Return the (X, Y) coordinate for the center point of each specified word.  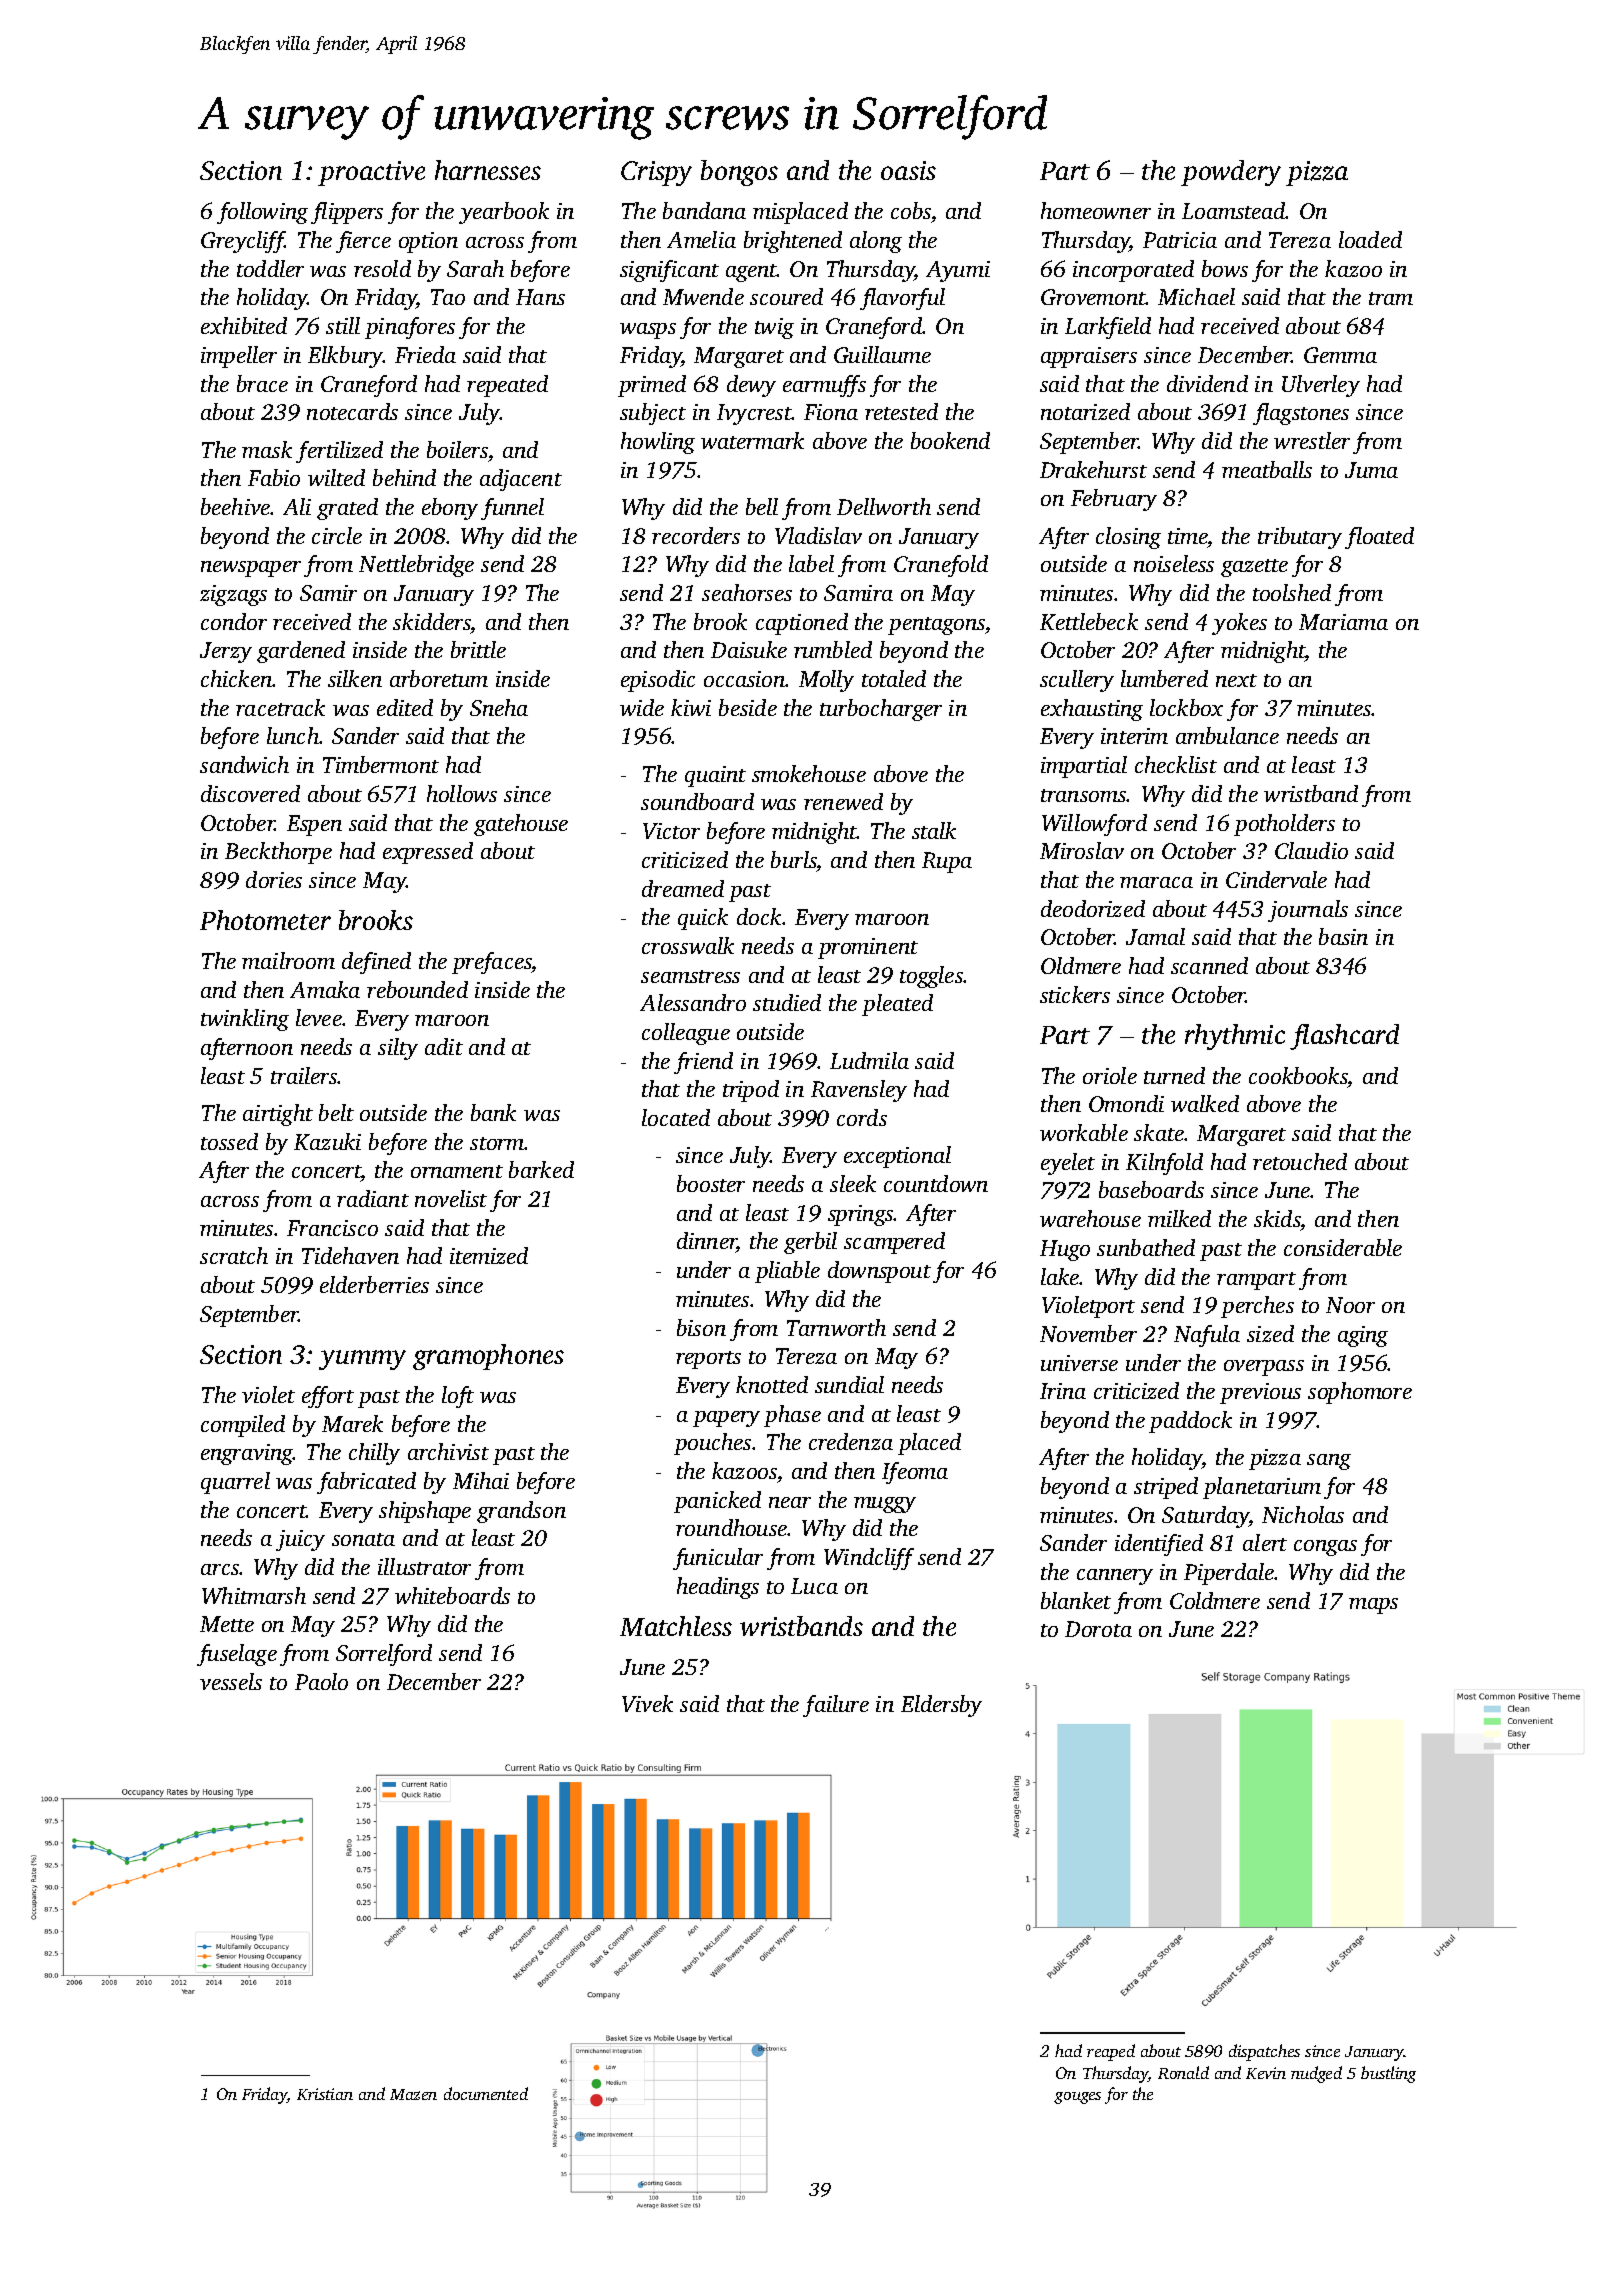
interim (1134, 736)
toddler (270, 268)
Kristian (325, 2094)
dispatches (1264, 2052)
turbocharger (881, 710)
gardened (301, 652)
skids (1277, 1218)
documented (486, 2093)
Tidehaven (350, 1255)
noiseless (1174, 563)
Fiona (831, 412)
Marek (352, 1423)
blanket (1076, 1600)
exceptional (897, 1157)
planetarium (1262, 1488)
